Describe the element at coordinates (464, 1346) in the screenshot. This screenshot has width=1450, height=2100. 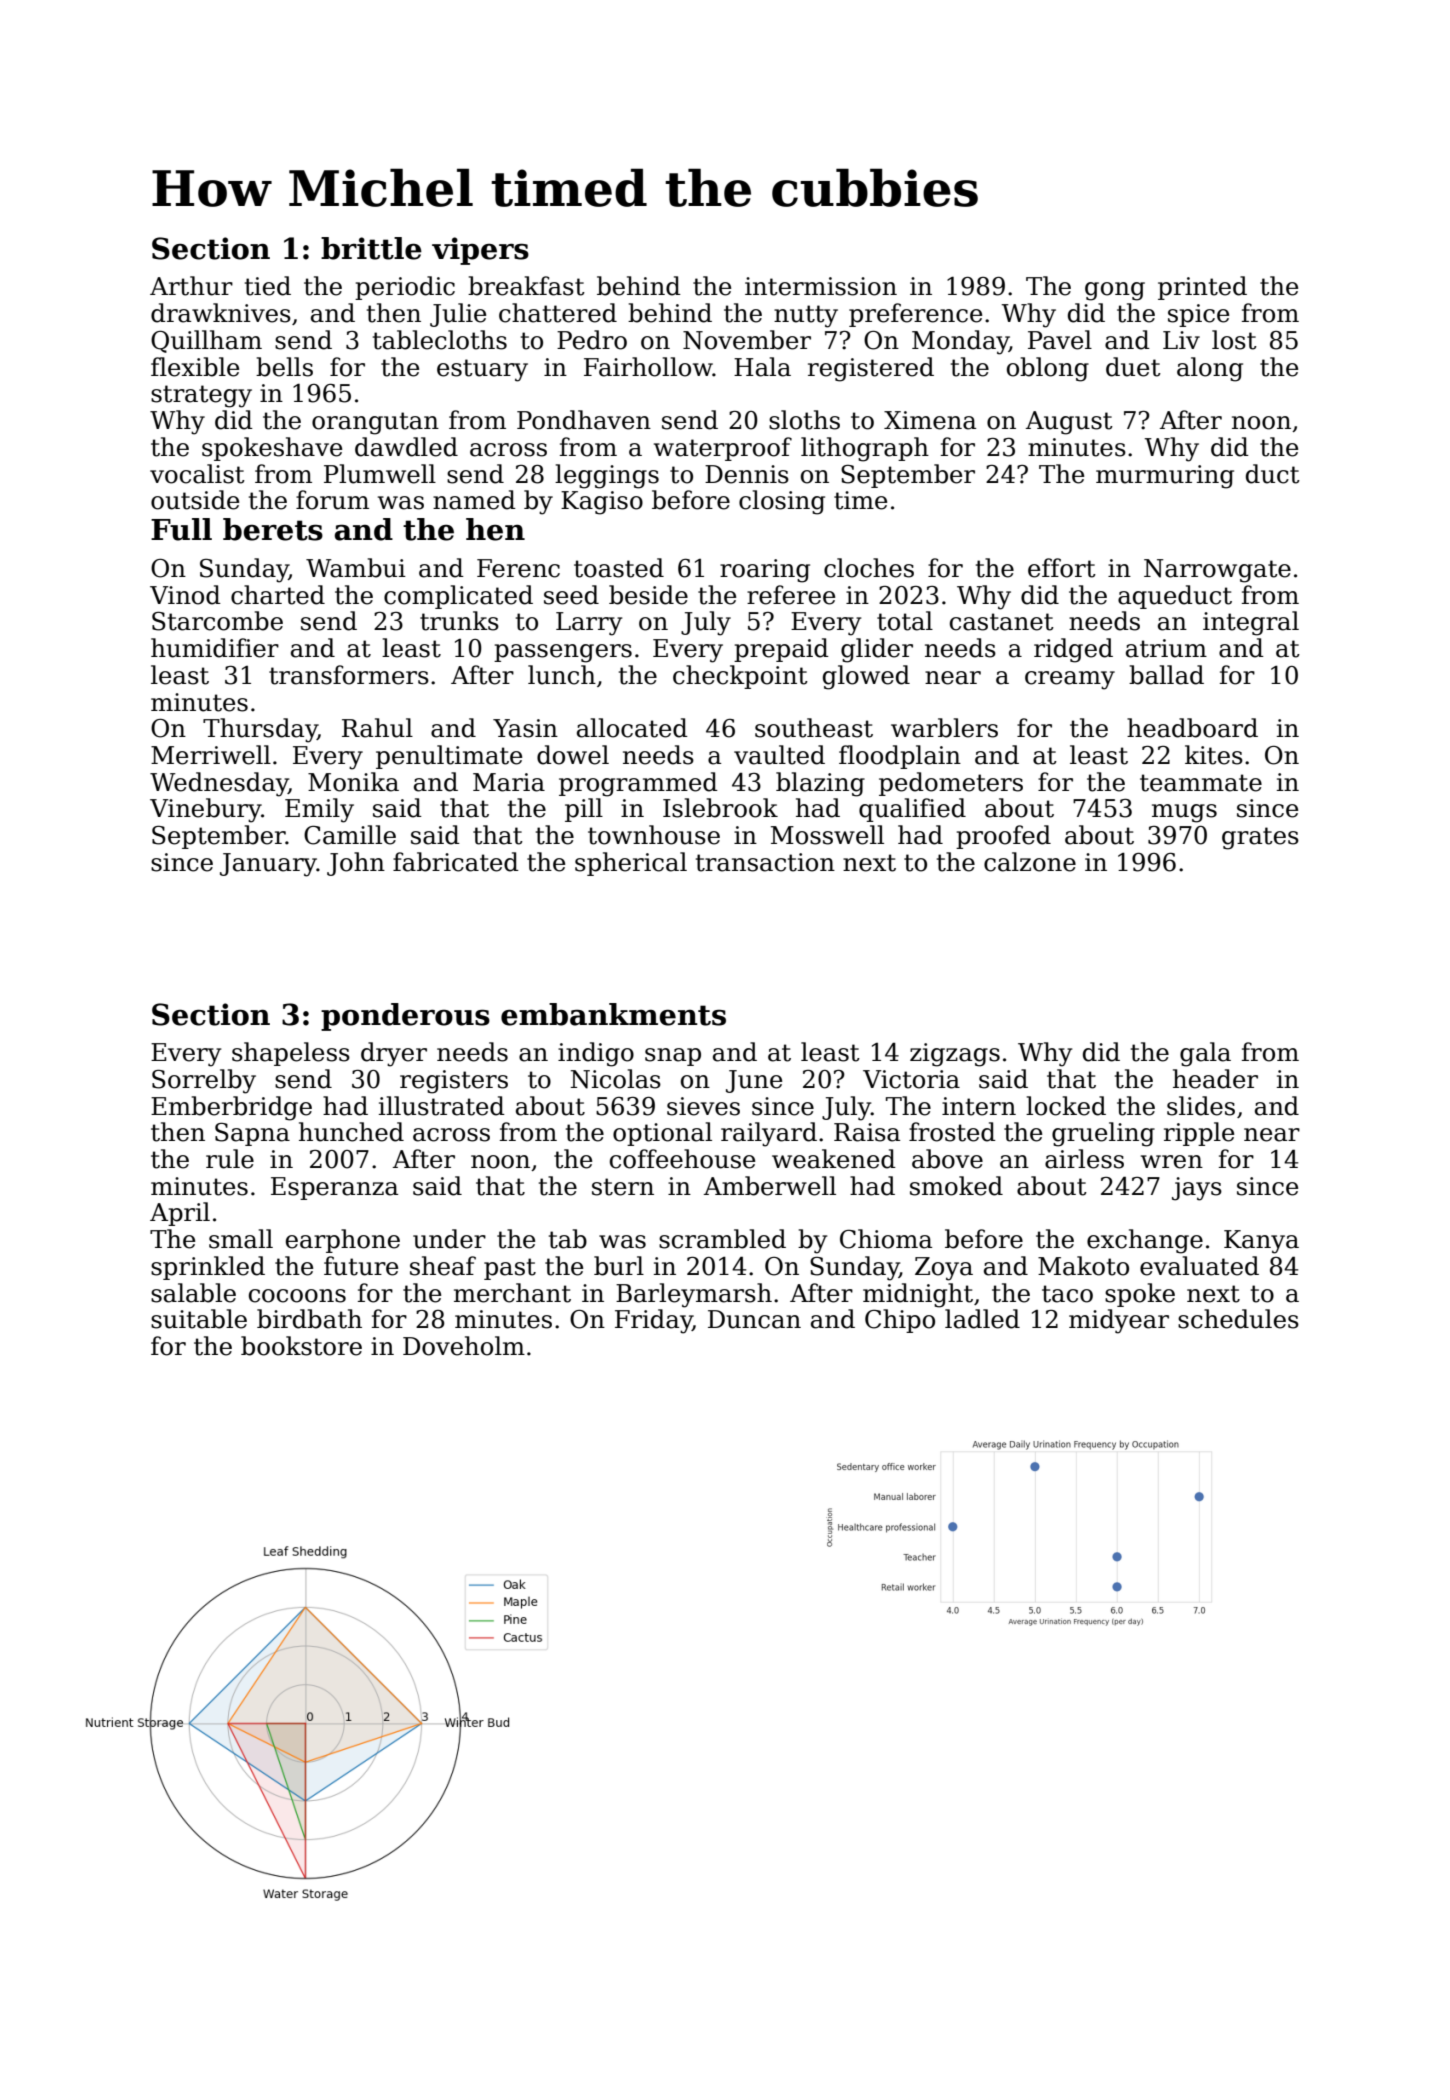
I see `Doveholm` at that location.
